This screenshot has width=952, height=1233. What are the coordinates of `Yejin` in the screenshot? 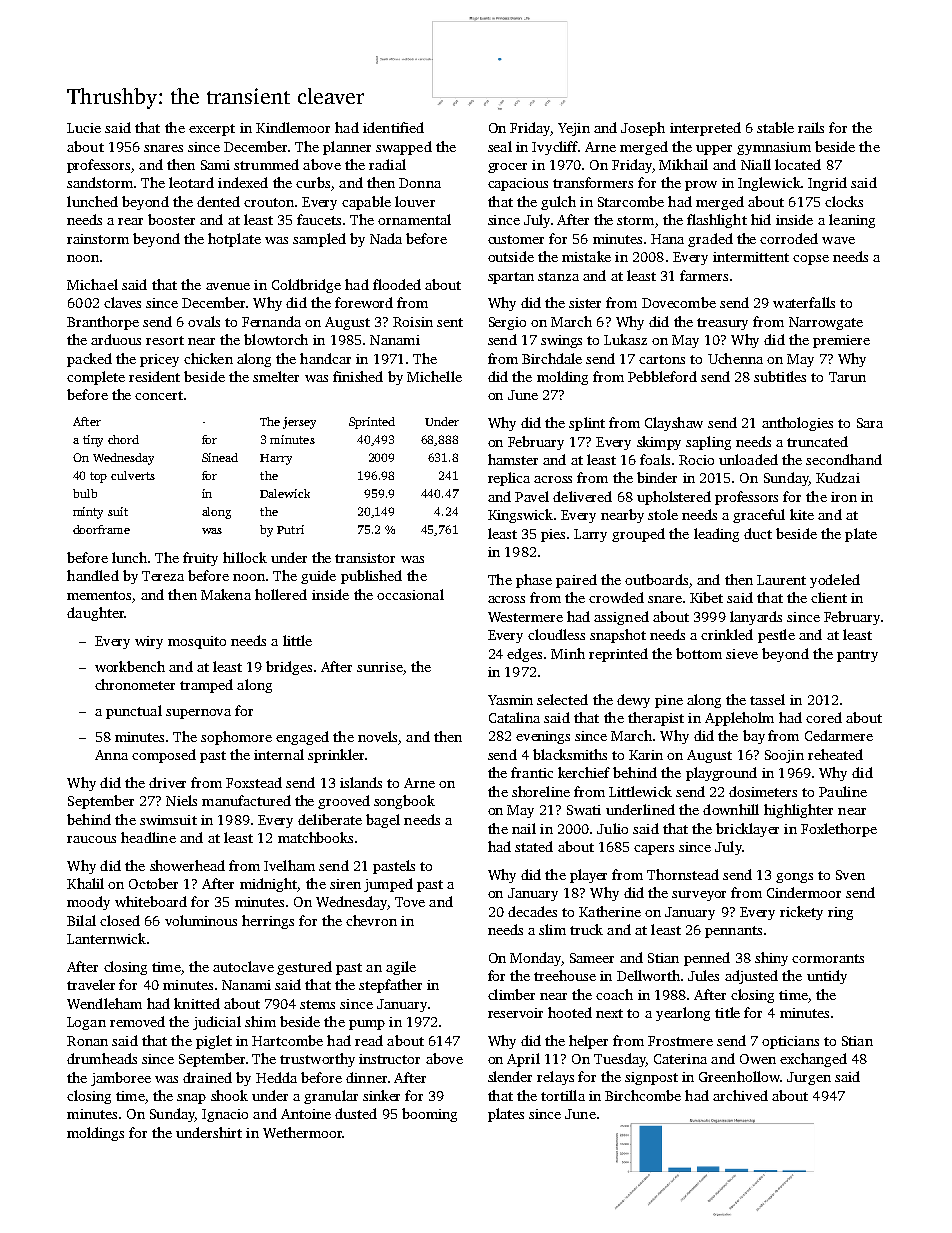 It's located at (574, 129).
